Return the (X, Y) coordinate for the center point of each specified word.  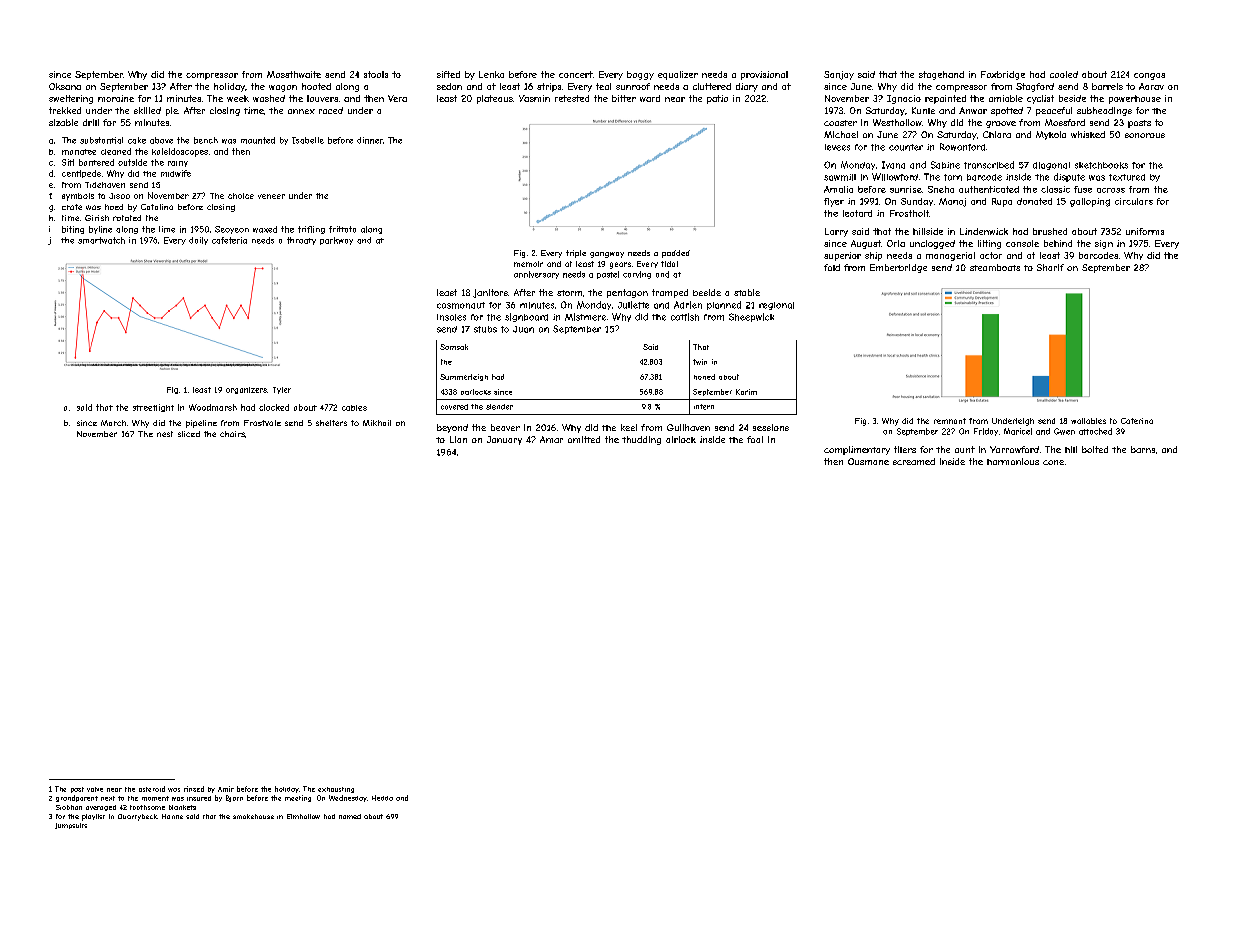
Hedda (382, 798)
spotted (1007, 111)
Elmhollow (303, 816)
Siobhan (69, 807)
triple (576, 254)
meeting (298, 798)
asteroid (152, 789)
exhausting (336, 790)
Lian (458, 439)
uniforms (1145, 231)
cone (1053, 462)
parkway (336, 241)
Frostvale (262, 423)
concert (576, 74)
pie (172, 111)
